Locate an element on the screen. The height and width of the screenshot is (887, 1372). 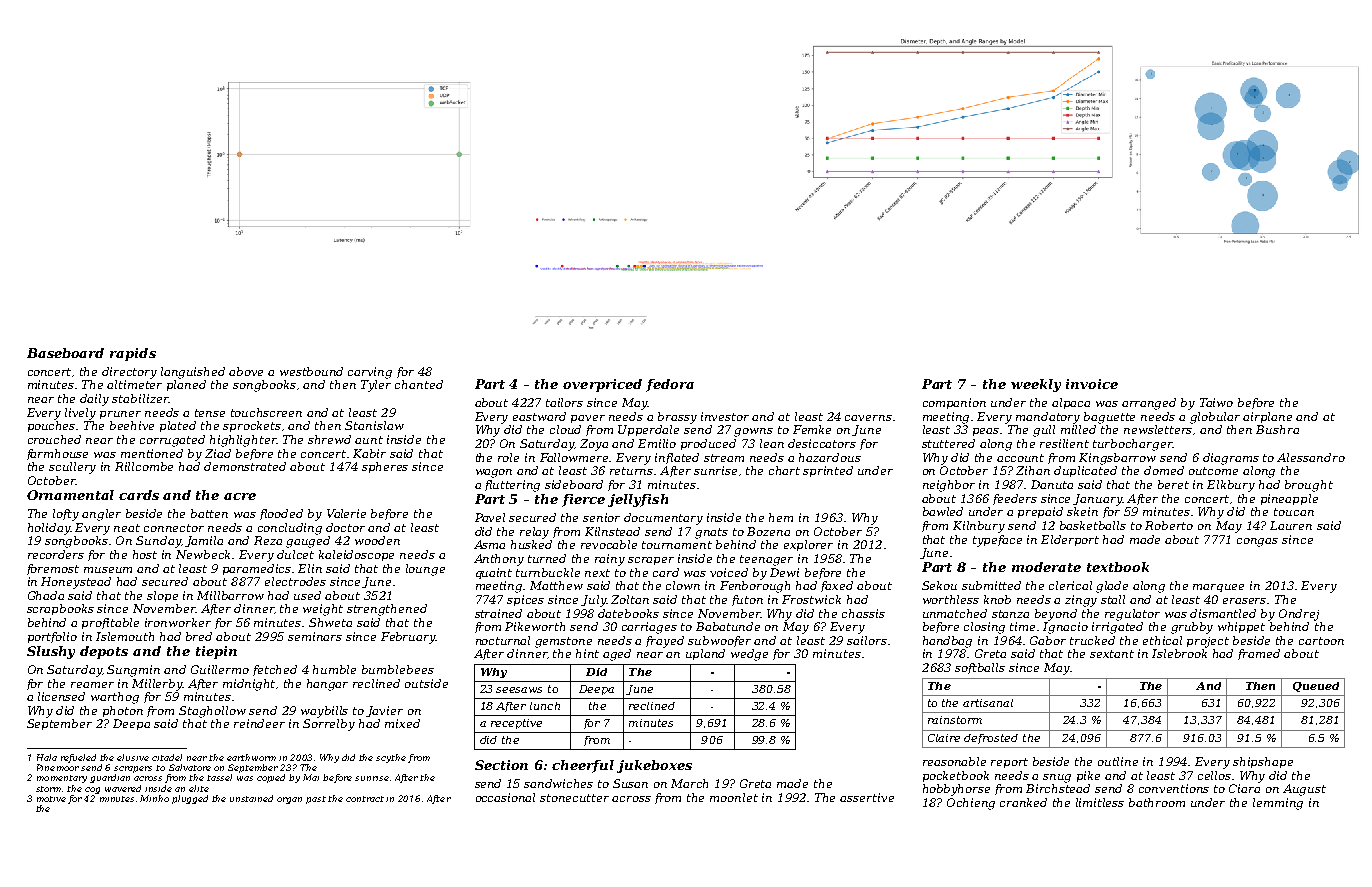
Ciara is located at coordinates (1244, 788).
